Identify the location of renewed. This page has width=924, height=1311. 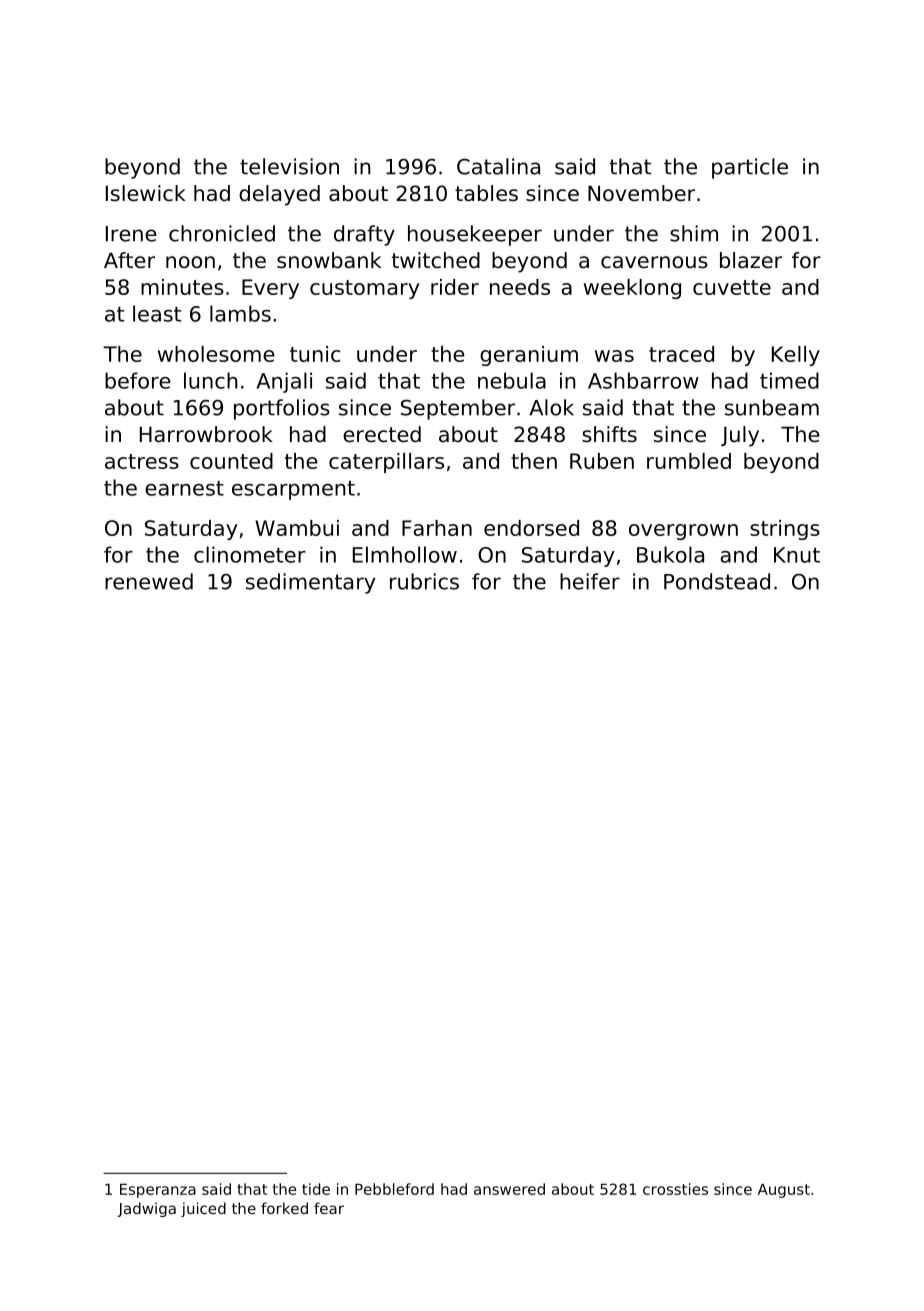
(149, 581).
